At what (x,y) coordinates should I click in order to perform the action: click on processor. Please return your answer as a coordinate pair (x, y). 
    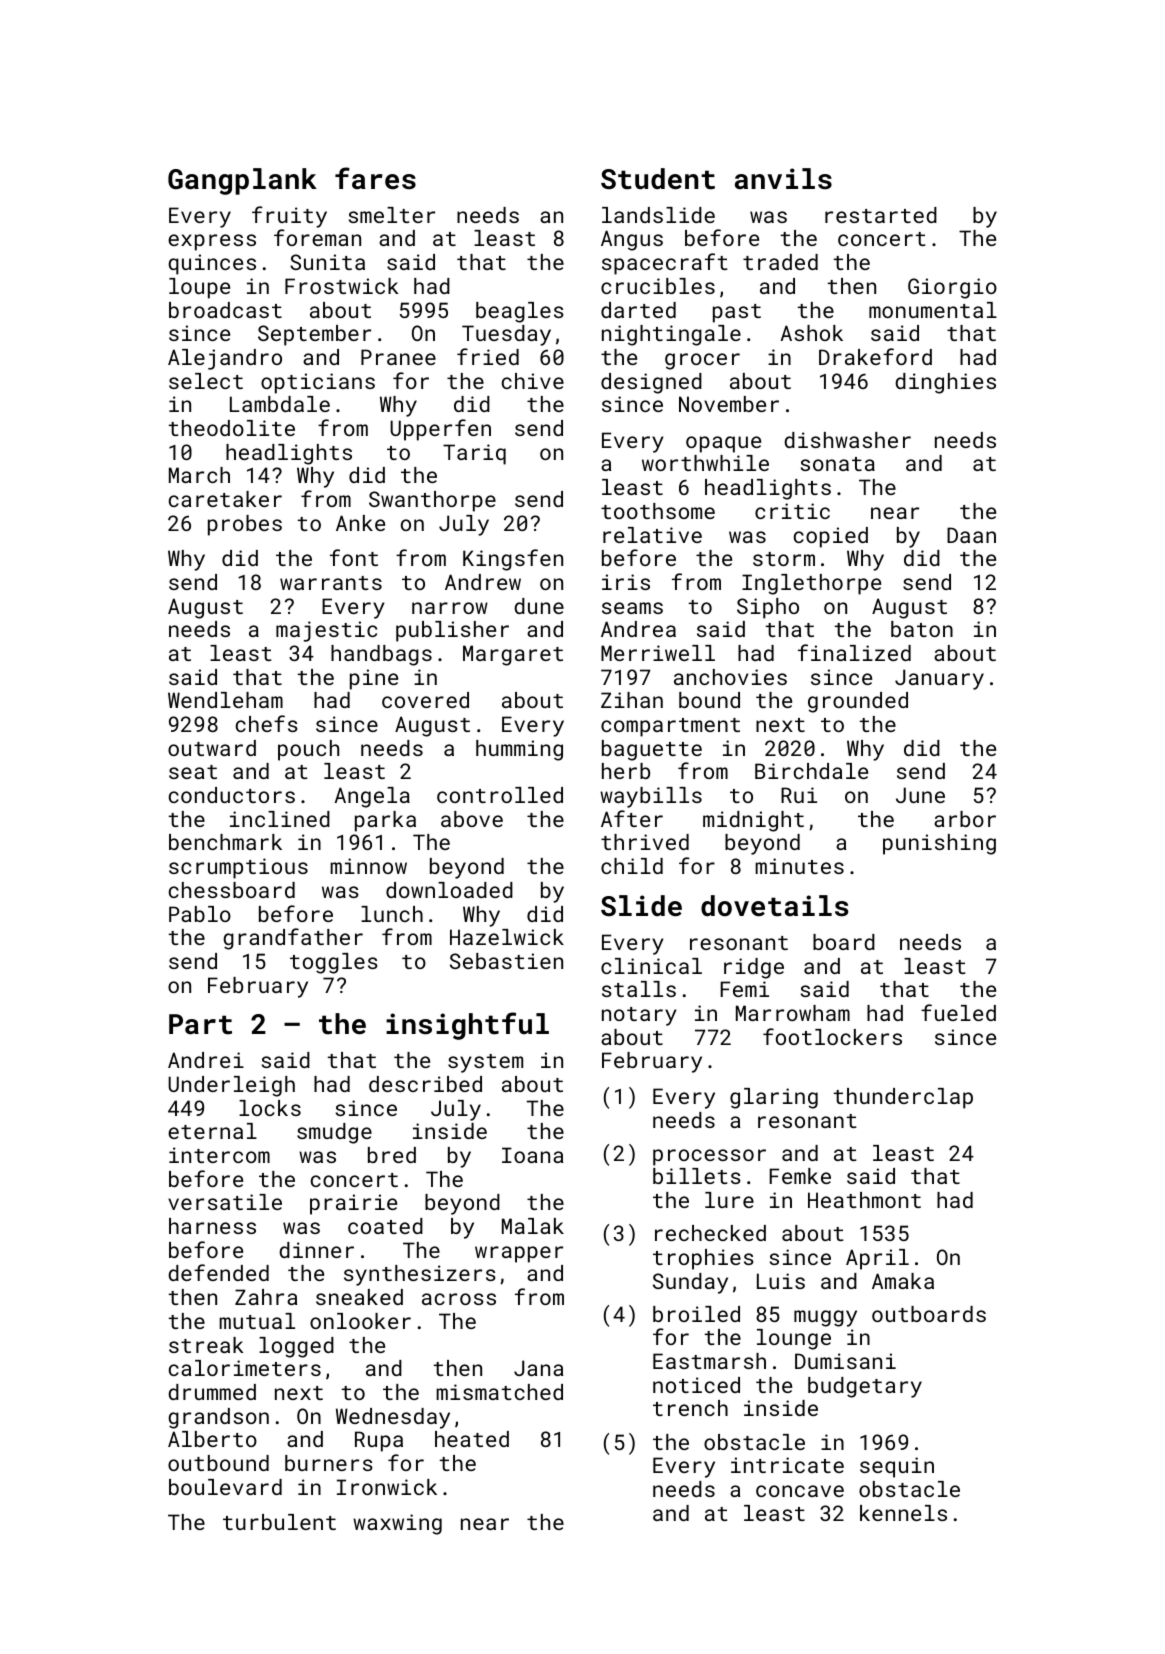
    Looking at the image, I should click on (709, 1157).
